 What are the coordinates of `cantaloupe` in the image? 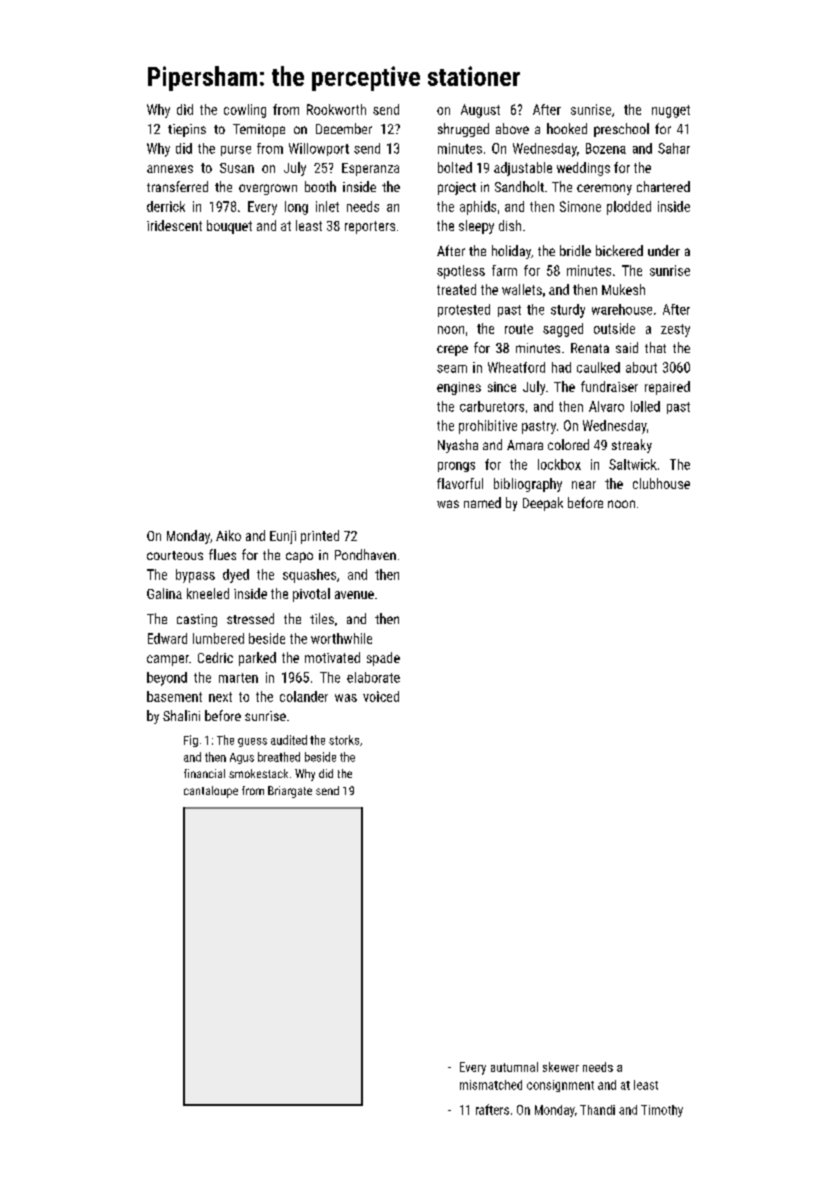 It's located at (211, 792).
